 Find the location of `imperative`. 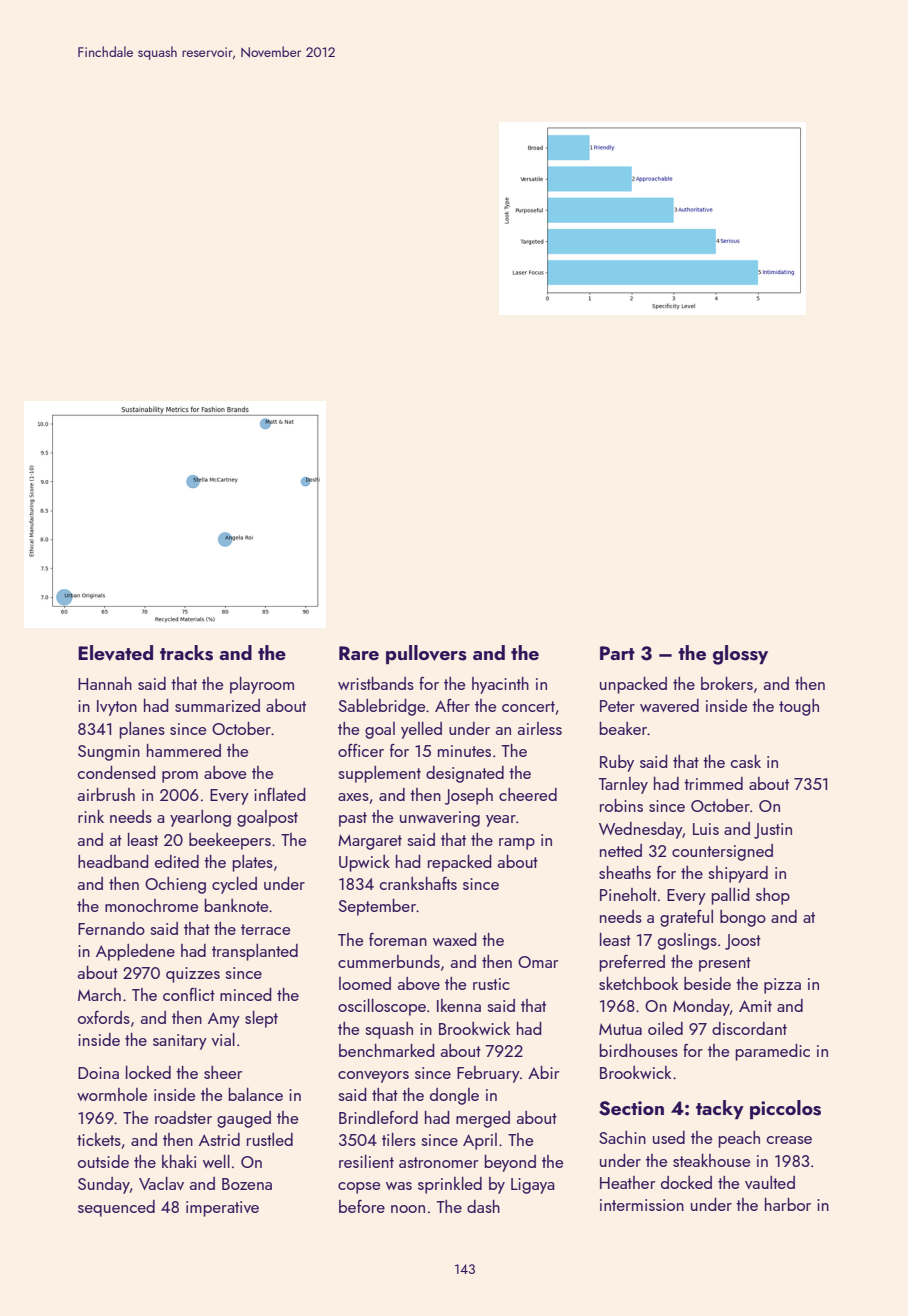

imperative is located at coordinates (222, 1209).
